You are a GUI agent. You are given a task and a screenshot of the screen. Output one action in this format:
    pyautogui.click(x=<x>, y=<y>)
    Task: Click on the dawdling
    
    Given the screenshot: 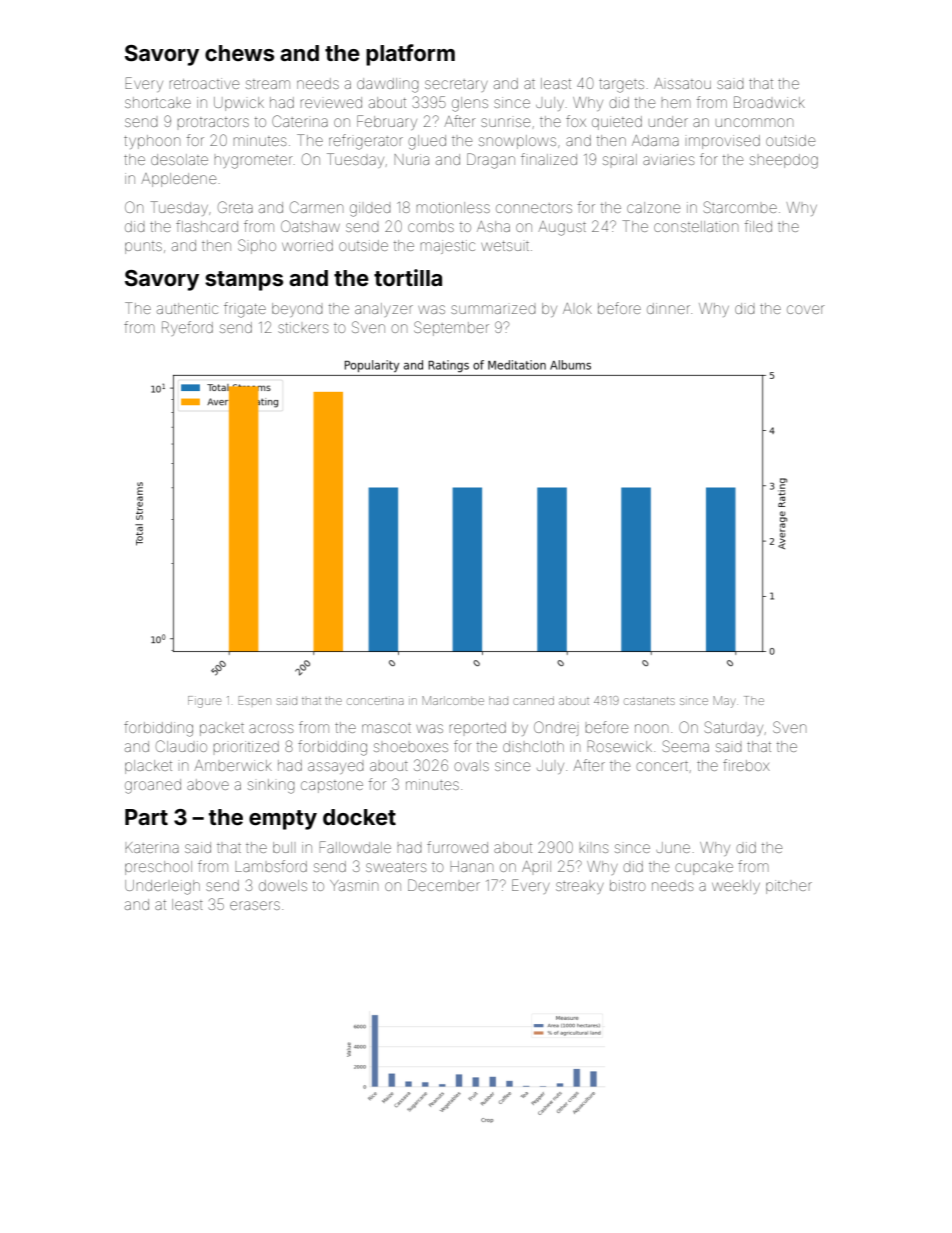 What is the action you would take?
    pyautogui.click(x=388, y=85)
